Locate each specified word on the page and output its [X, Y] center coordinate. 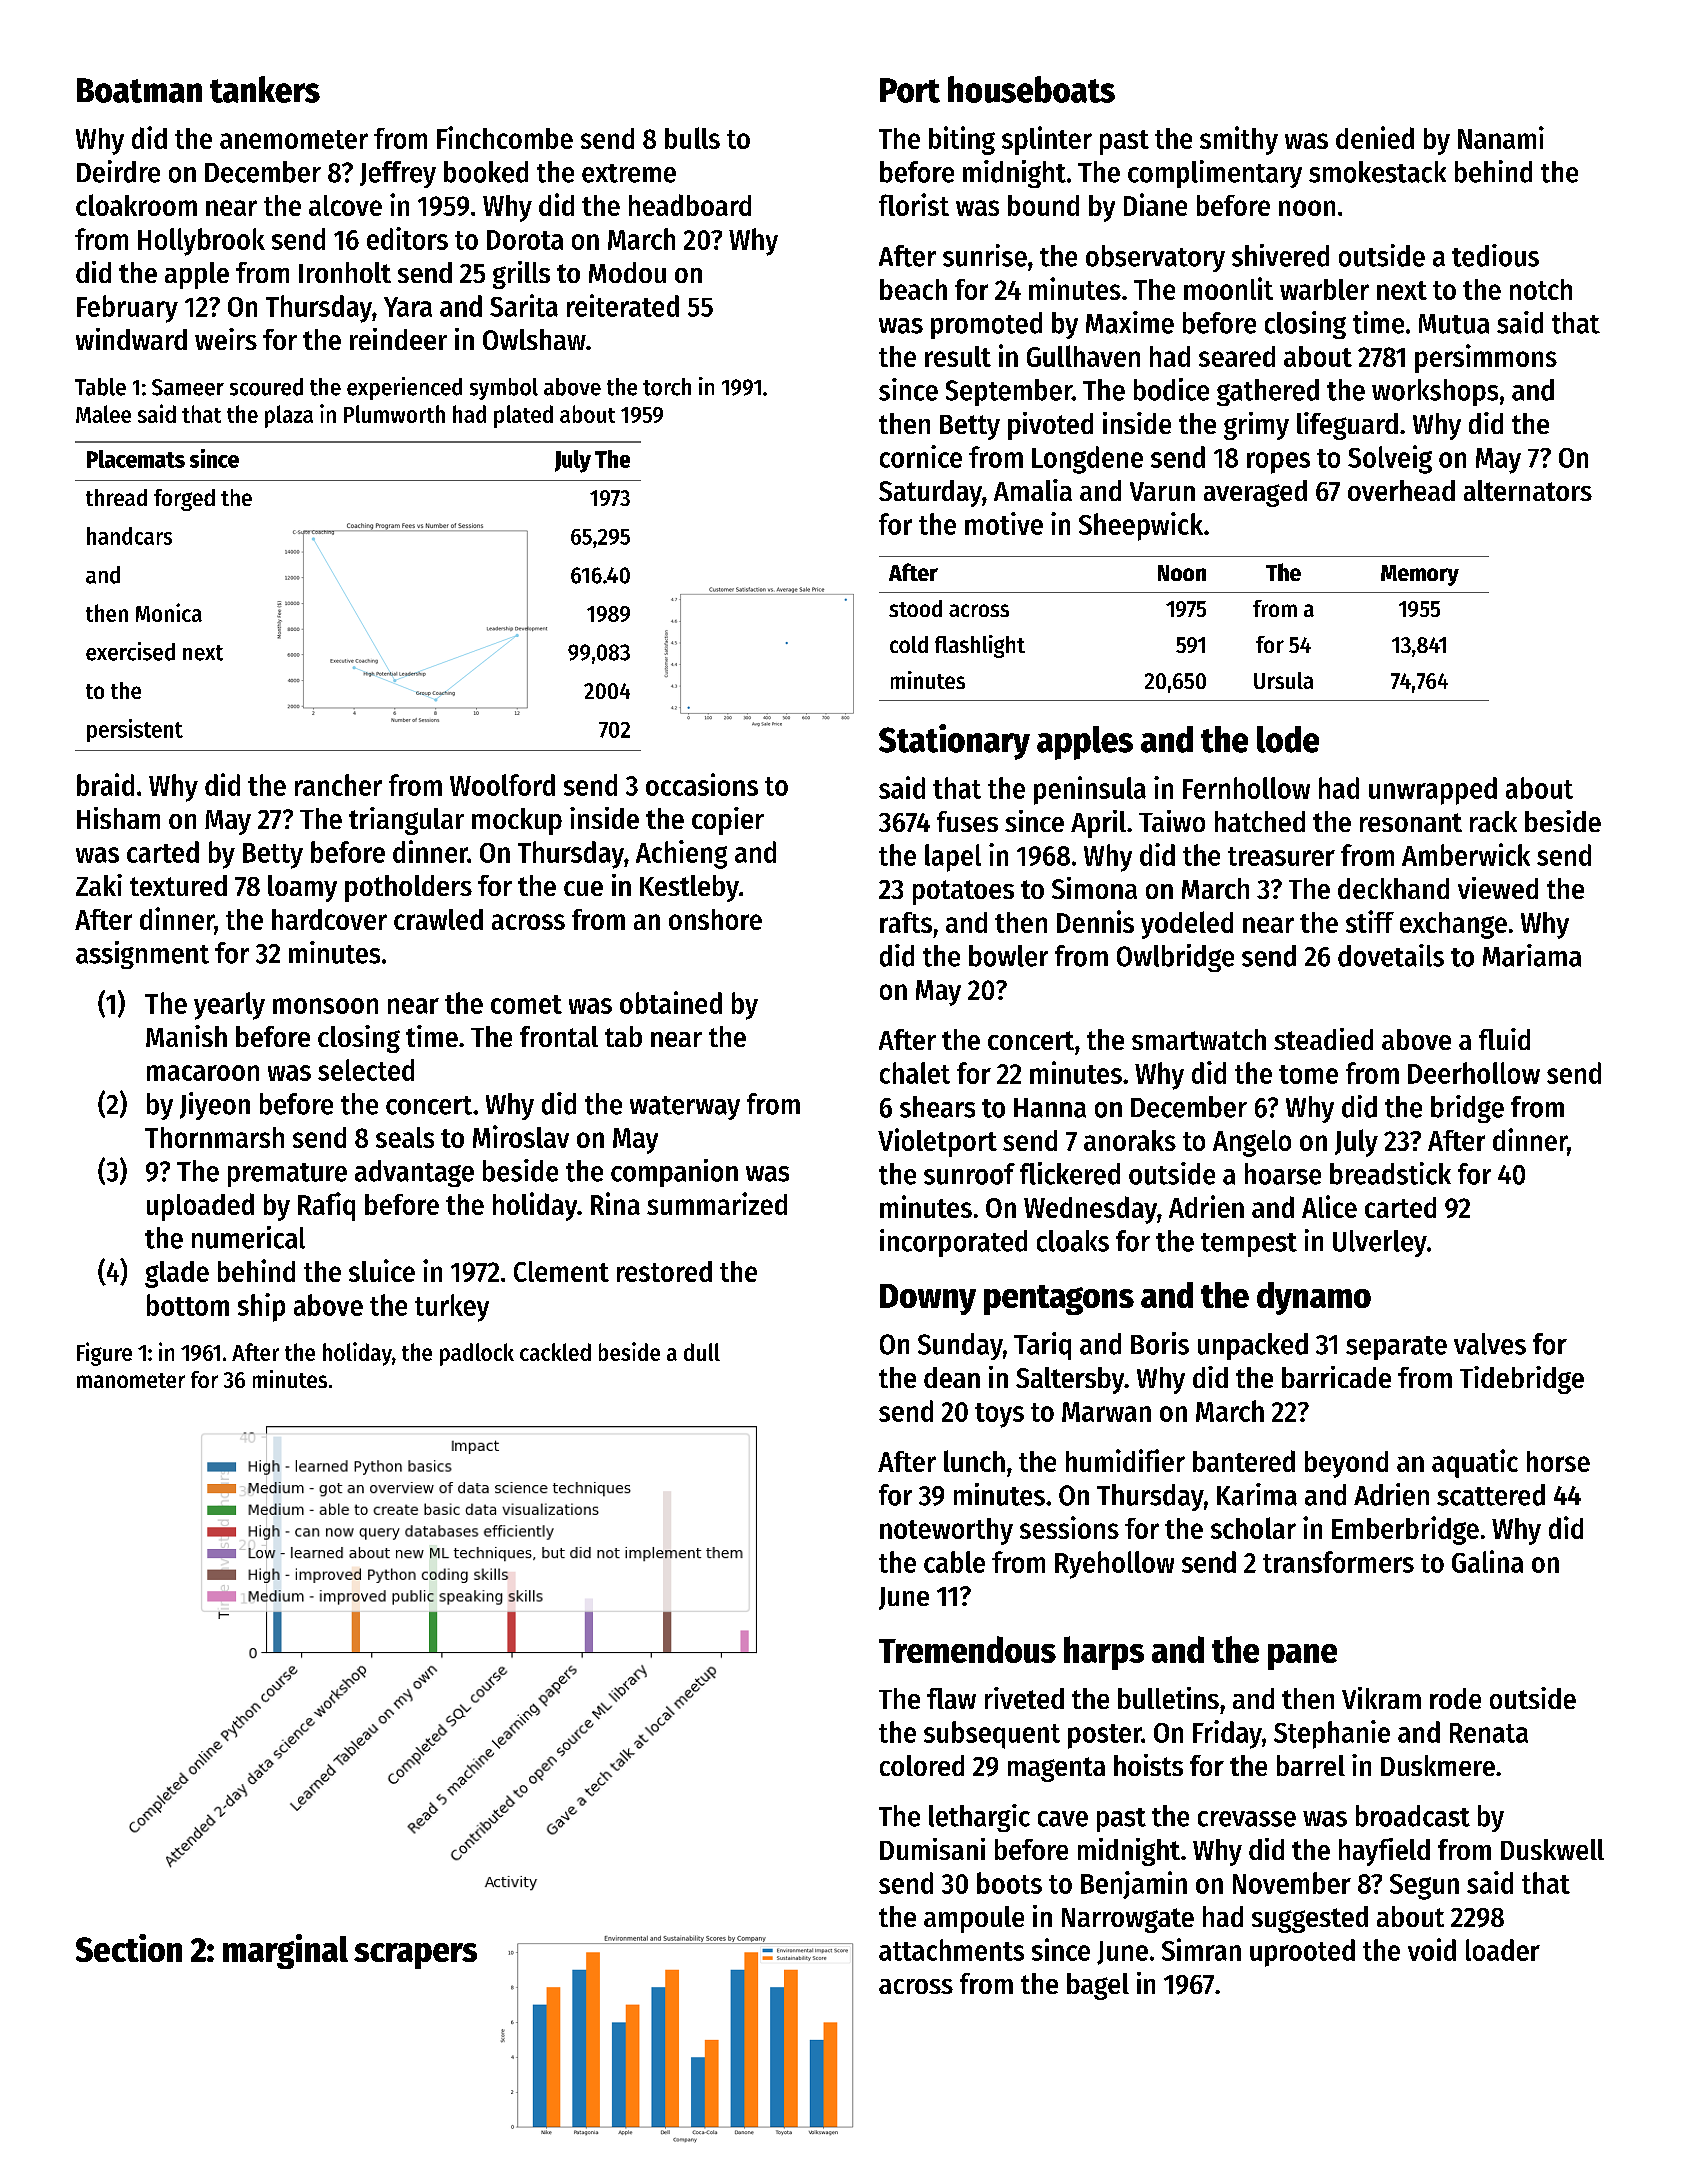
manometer [131, 1380]
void [1432, 1949]
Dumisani [932, 1849]
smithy [1239, 140]
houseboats [1031, 89]
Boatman [139, 90]
